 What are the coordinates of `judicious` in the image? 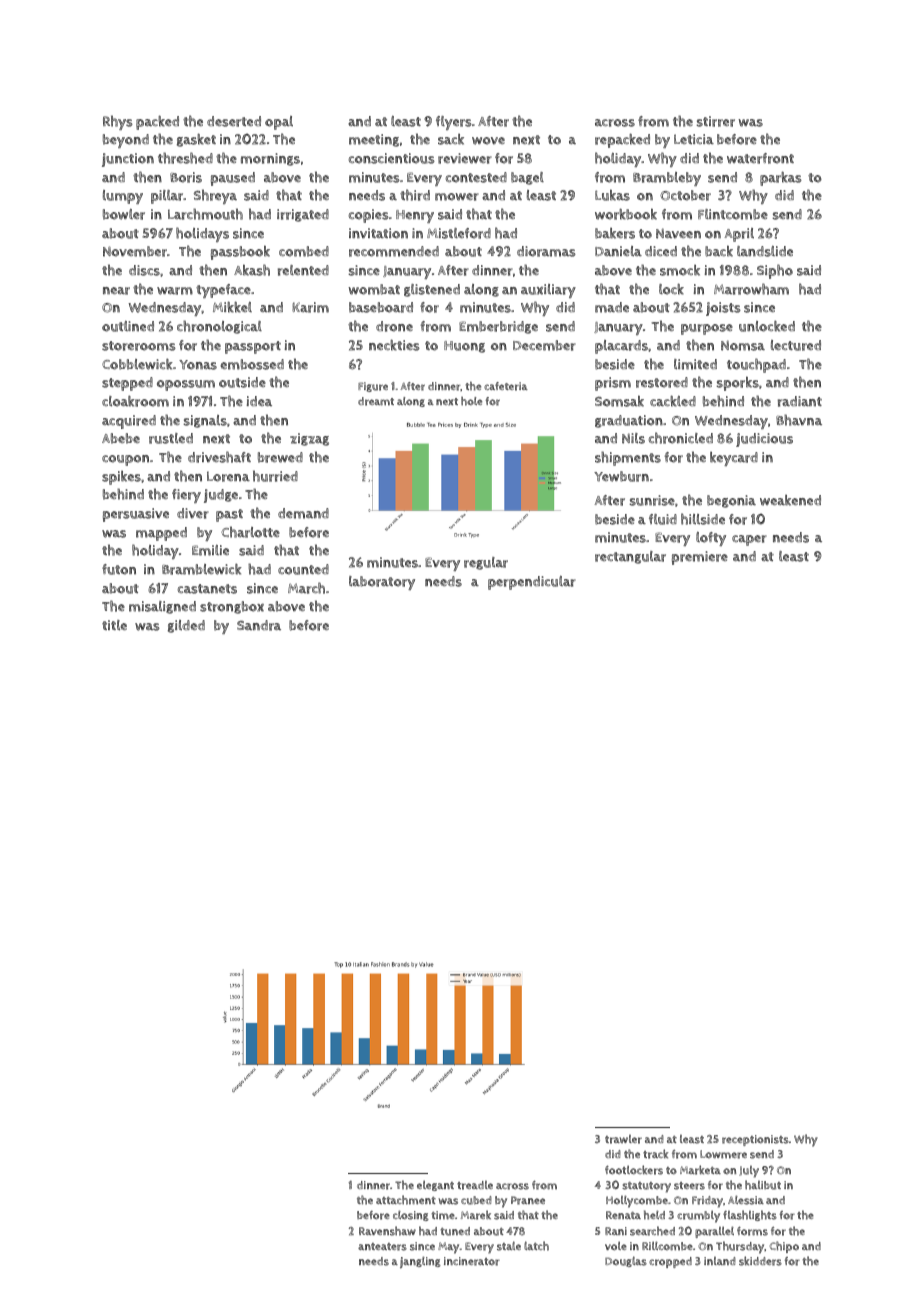 It's located at (764, 440).
